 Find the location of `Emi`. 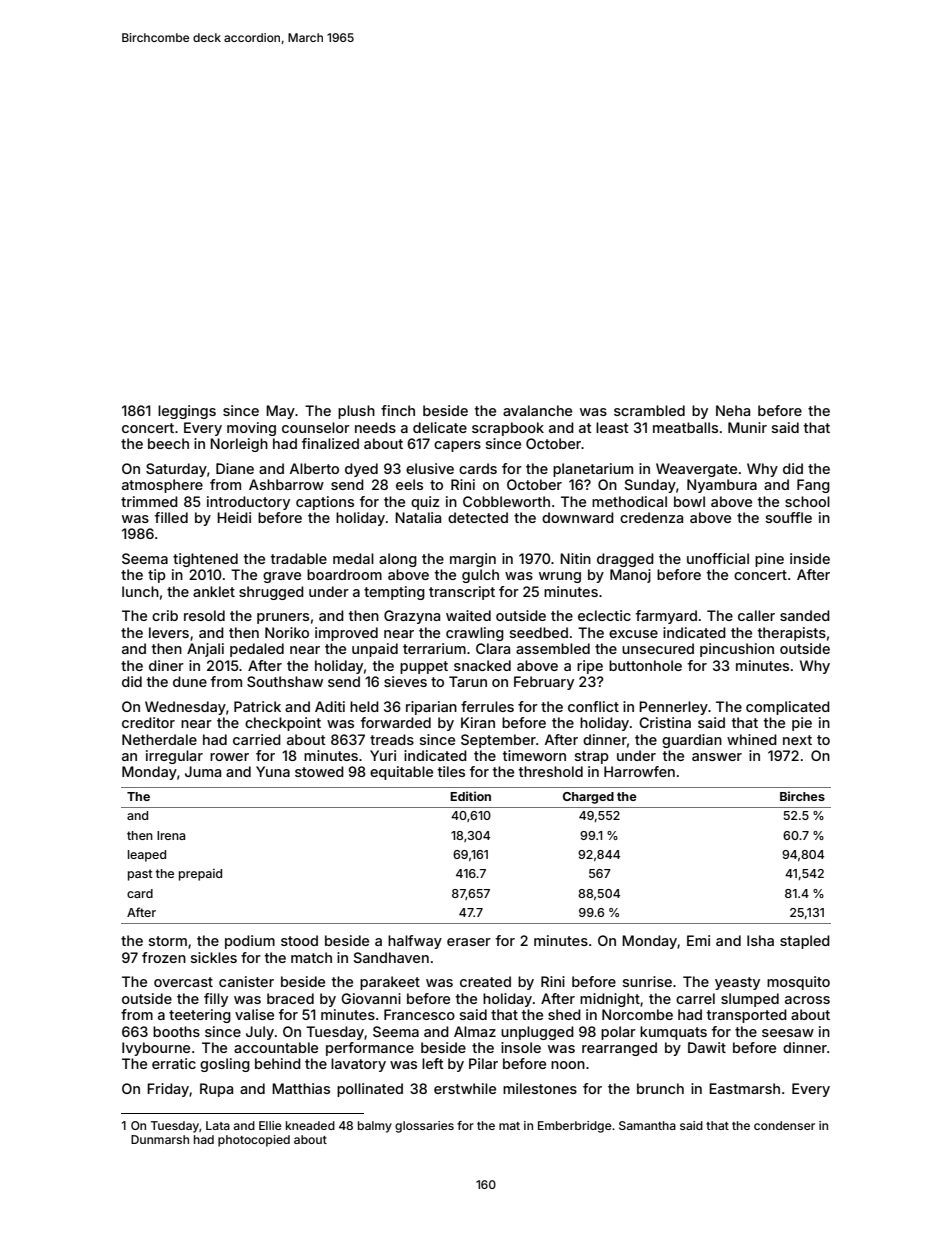

Emi is located at coordinates (698, 940).
